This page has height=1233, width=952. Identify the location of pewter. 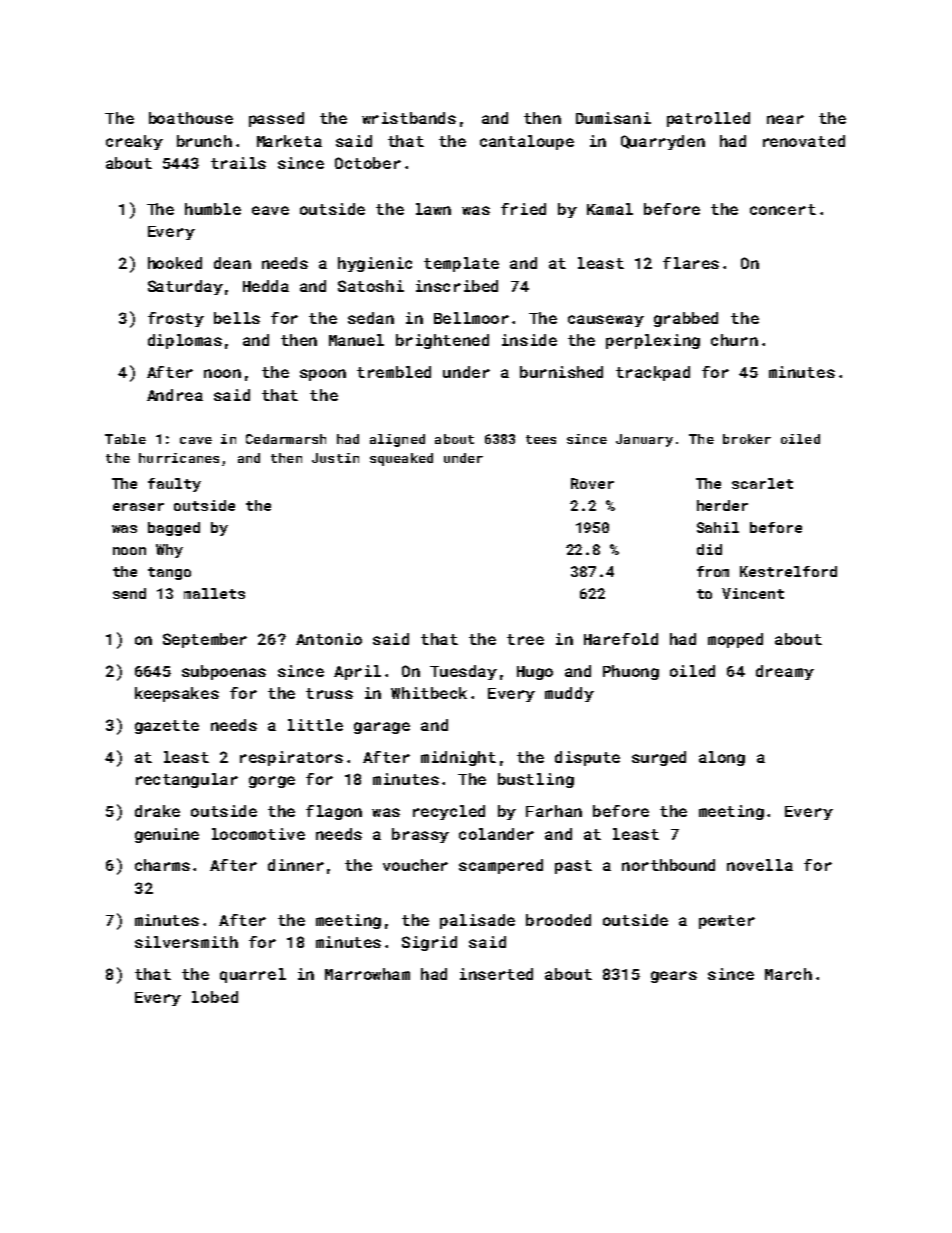
(727, 922).
